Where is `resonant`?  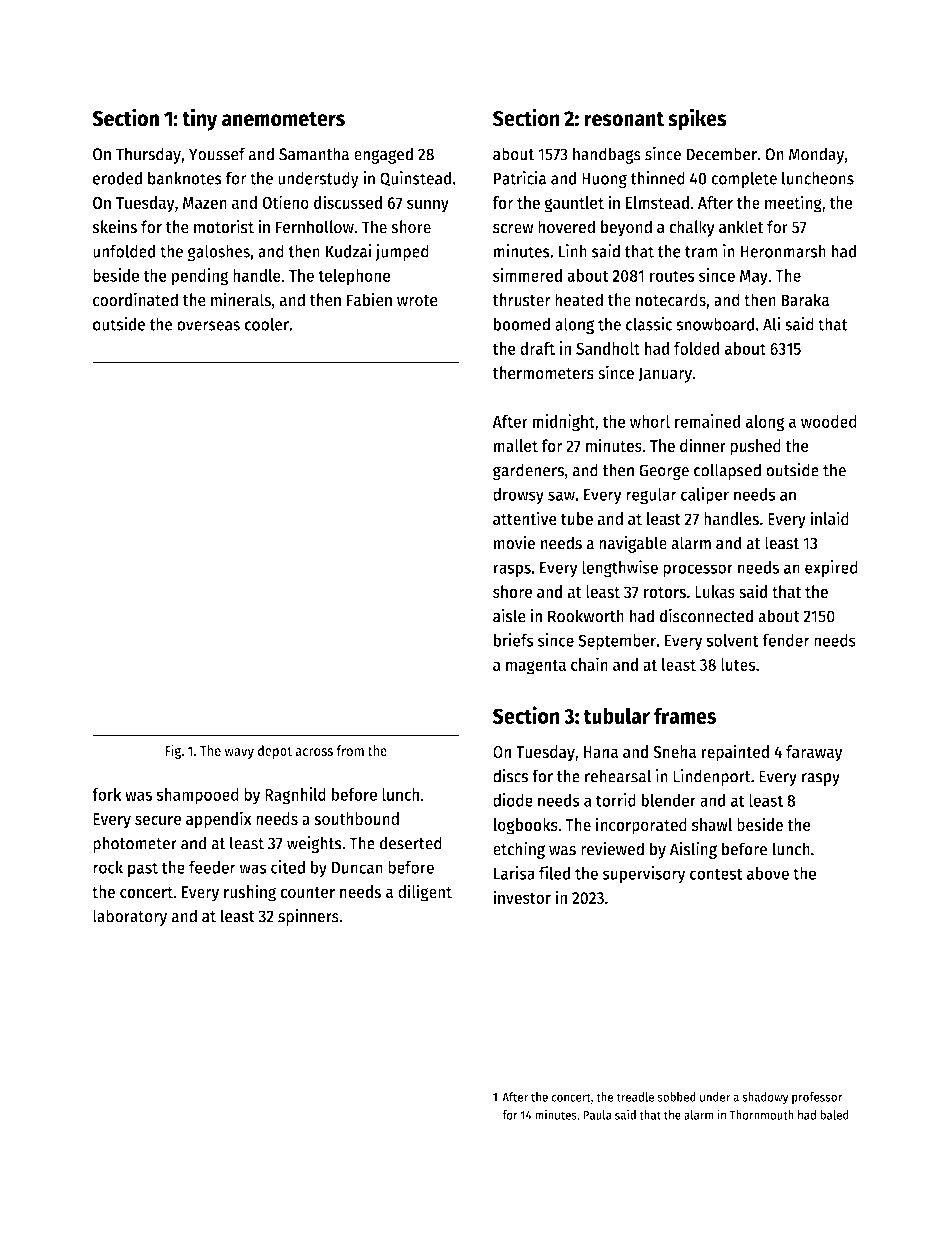 resonant is located at coordinates (624, 119).
